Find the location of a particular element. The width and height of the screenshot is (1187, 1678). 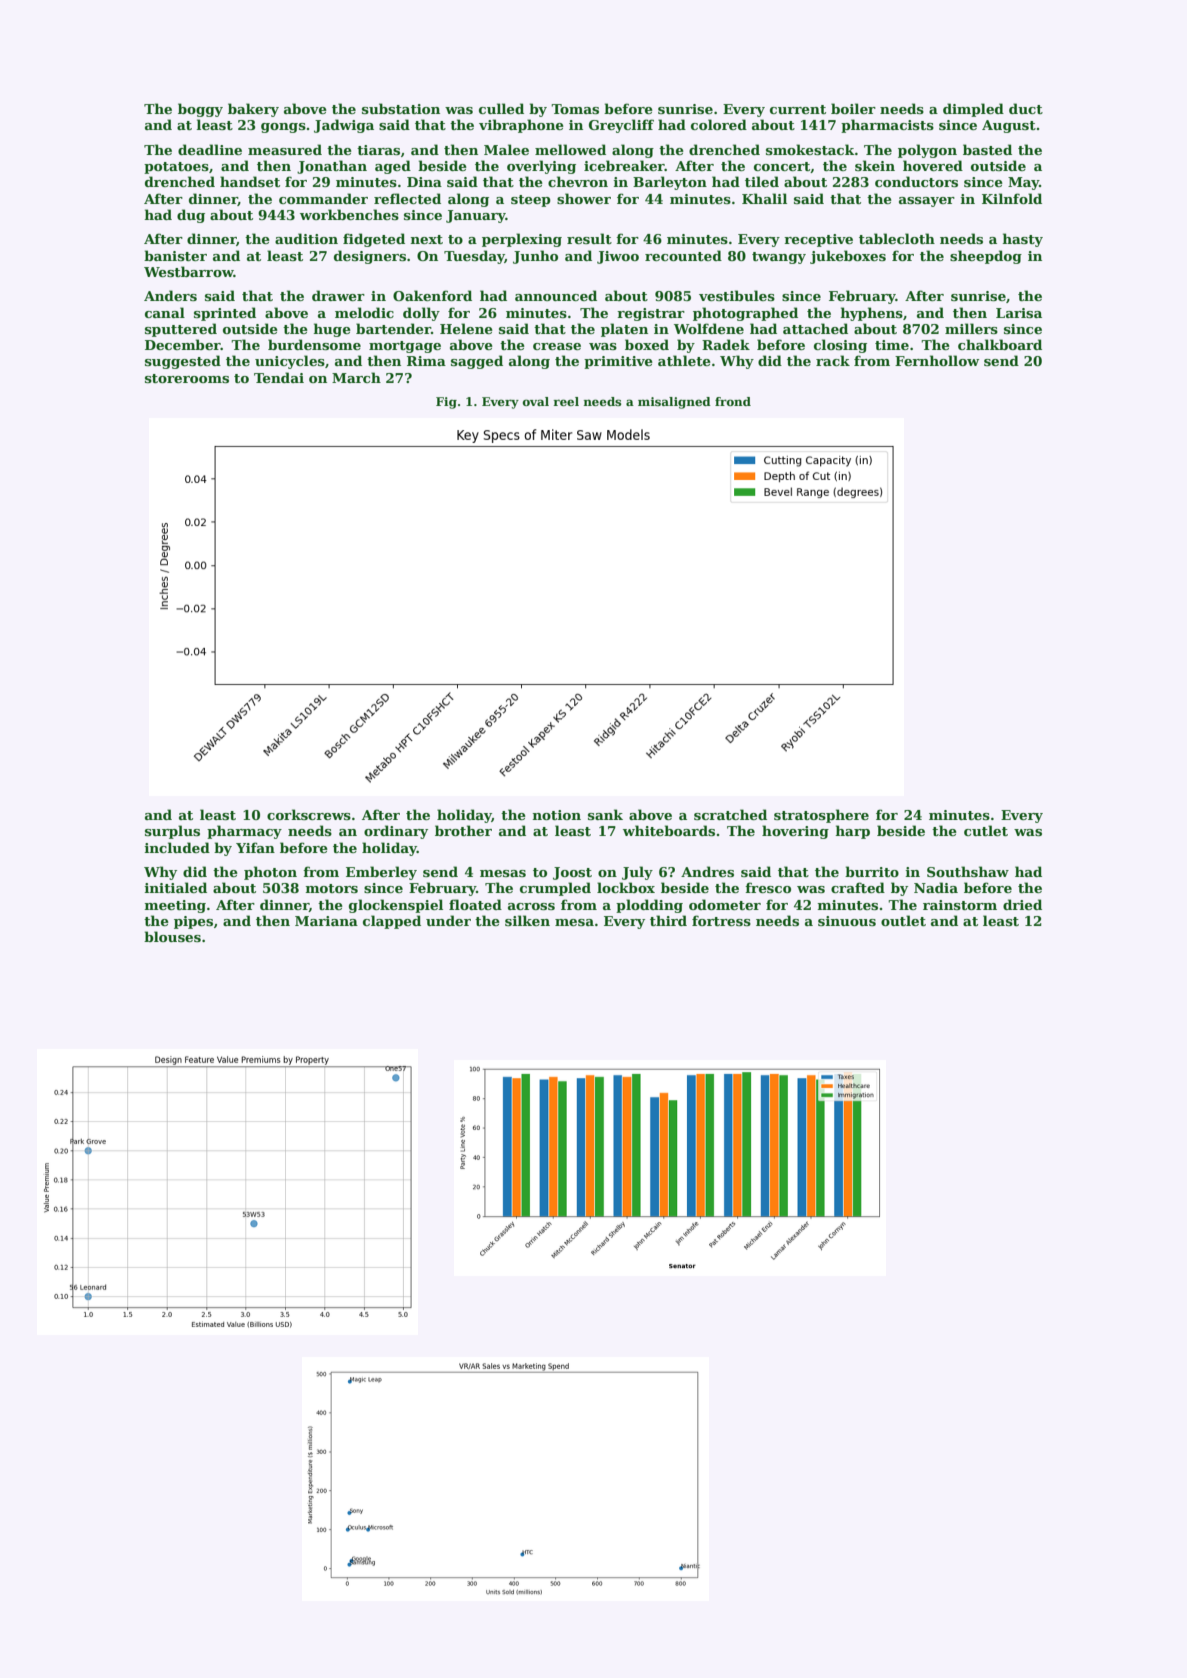

surplus is located at coordinates (172, 832).
